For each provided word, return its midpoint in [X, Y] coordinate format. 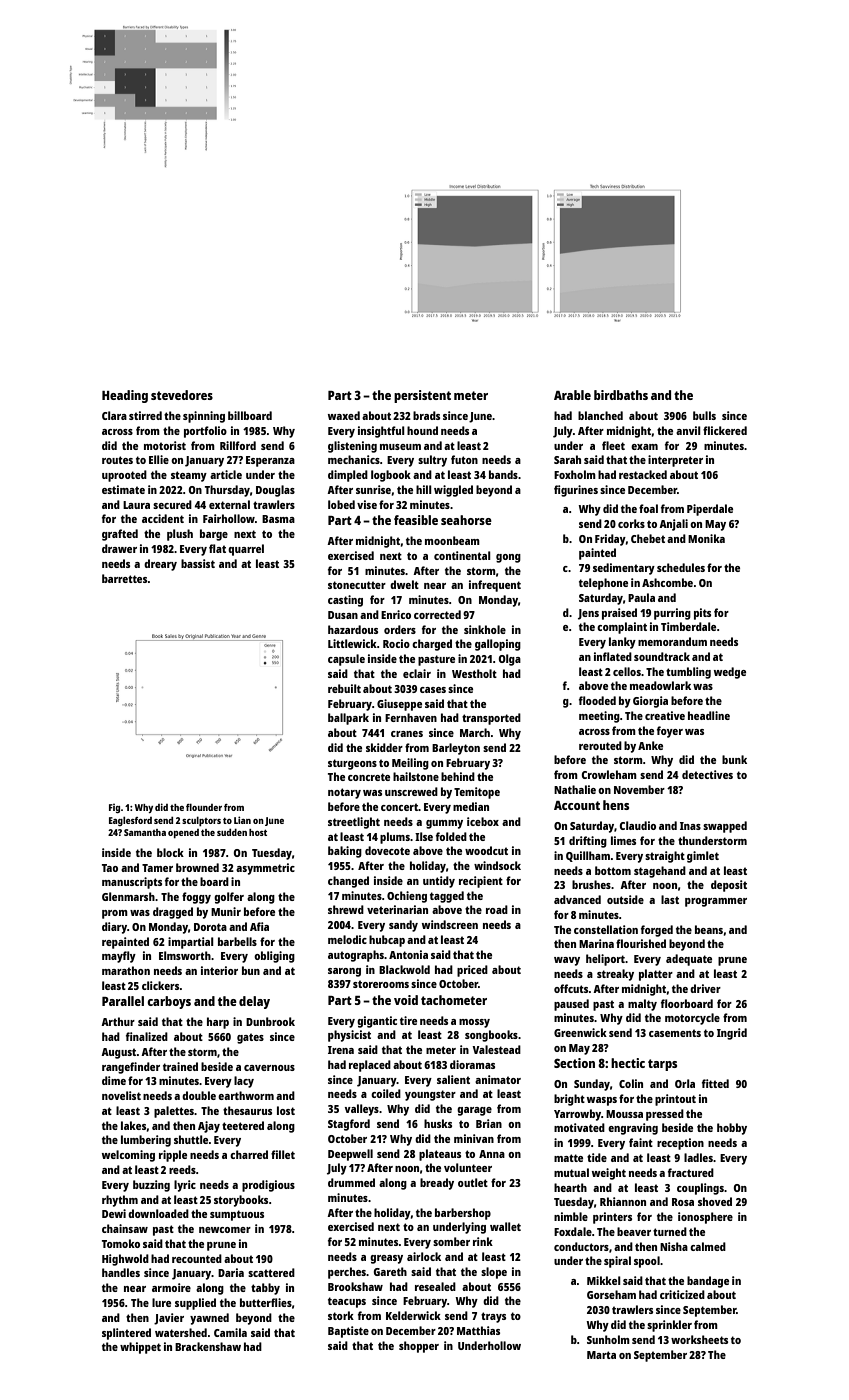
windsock [497, 865]
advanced [577, 899]
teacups [347, 1302]
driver [705, 988]
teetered [243, 1125]
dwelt [404, 584]
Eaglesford [130, 821]
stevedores [182, 395]
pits [702, 614]
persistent [422, 396]
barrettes [125, 578]
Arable [572, 395]
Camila [230, 1332]
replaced [370, 1066]
